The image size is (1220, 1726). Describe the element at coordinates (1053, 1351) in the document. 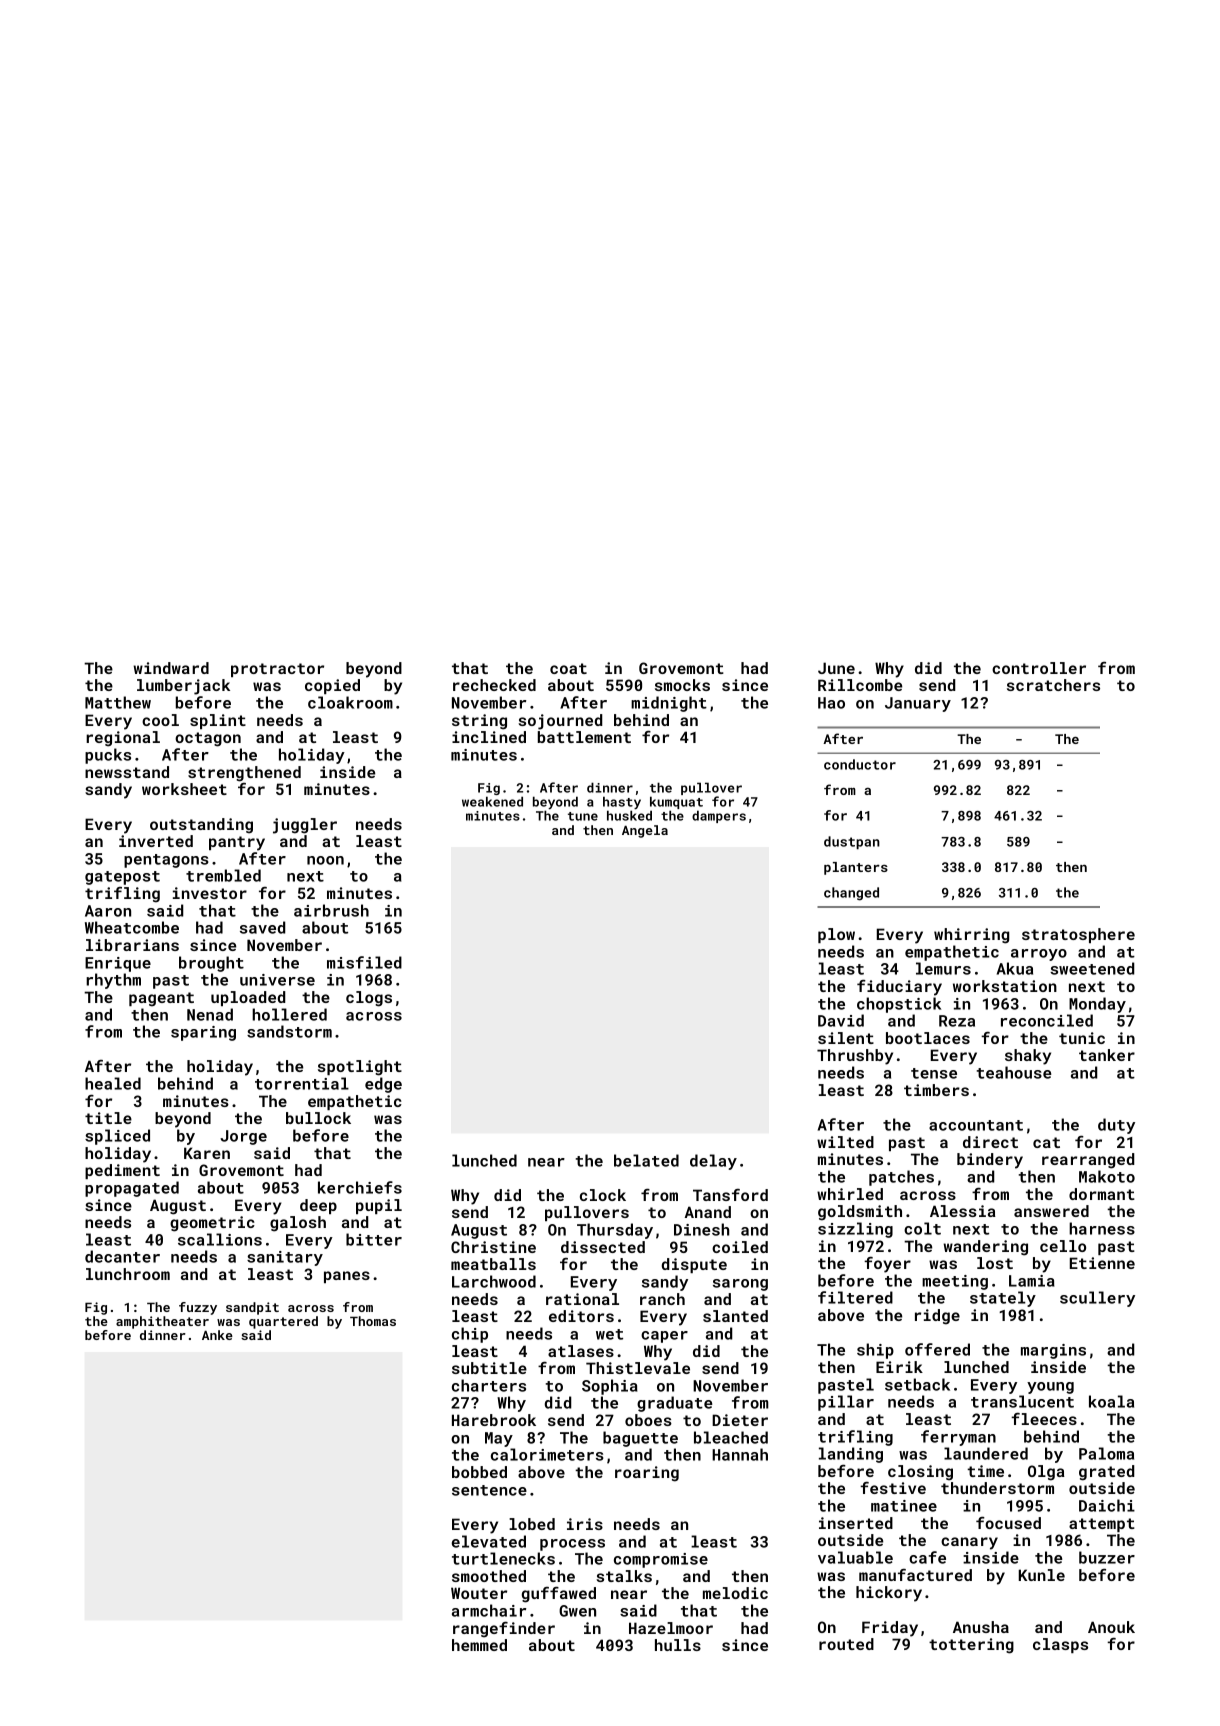

I see `margins` at that location.
